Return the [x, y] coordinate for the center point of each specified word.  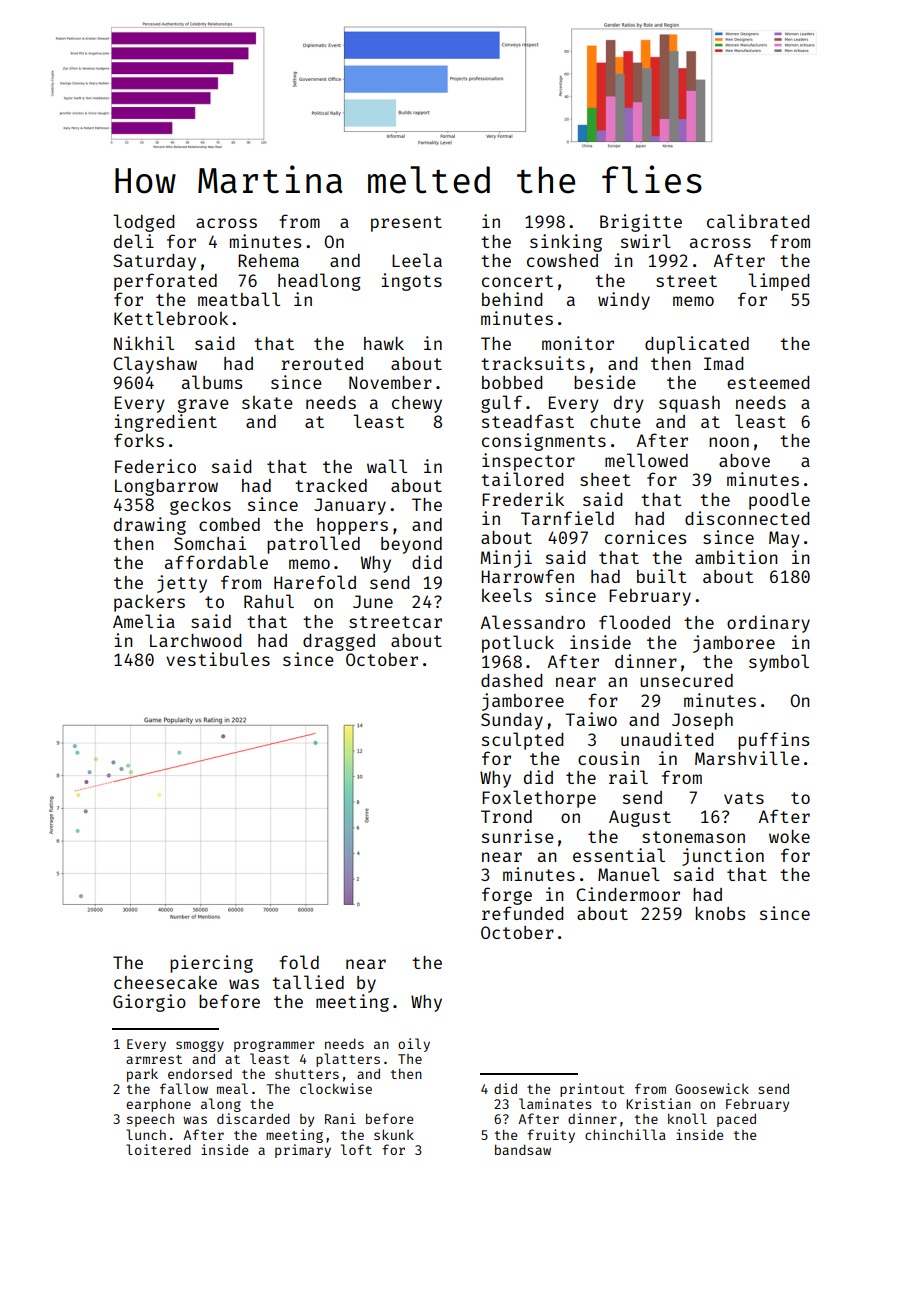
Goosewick [712, 1088]
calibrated [758, 221]
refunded [522, 913]
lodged [143, 223]
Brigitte [641, 223]
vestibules [218, 659]
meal [232, 1088]
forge [507, 896]
